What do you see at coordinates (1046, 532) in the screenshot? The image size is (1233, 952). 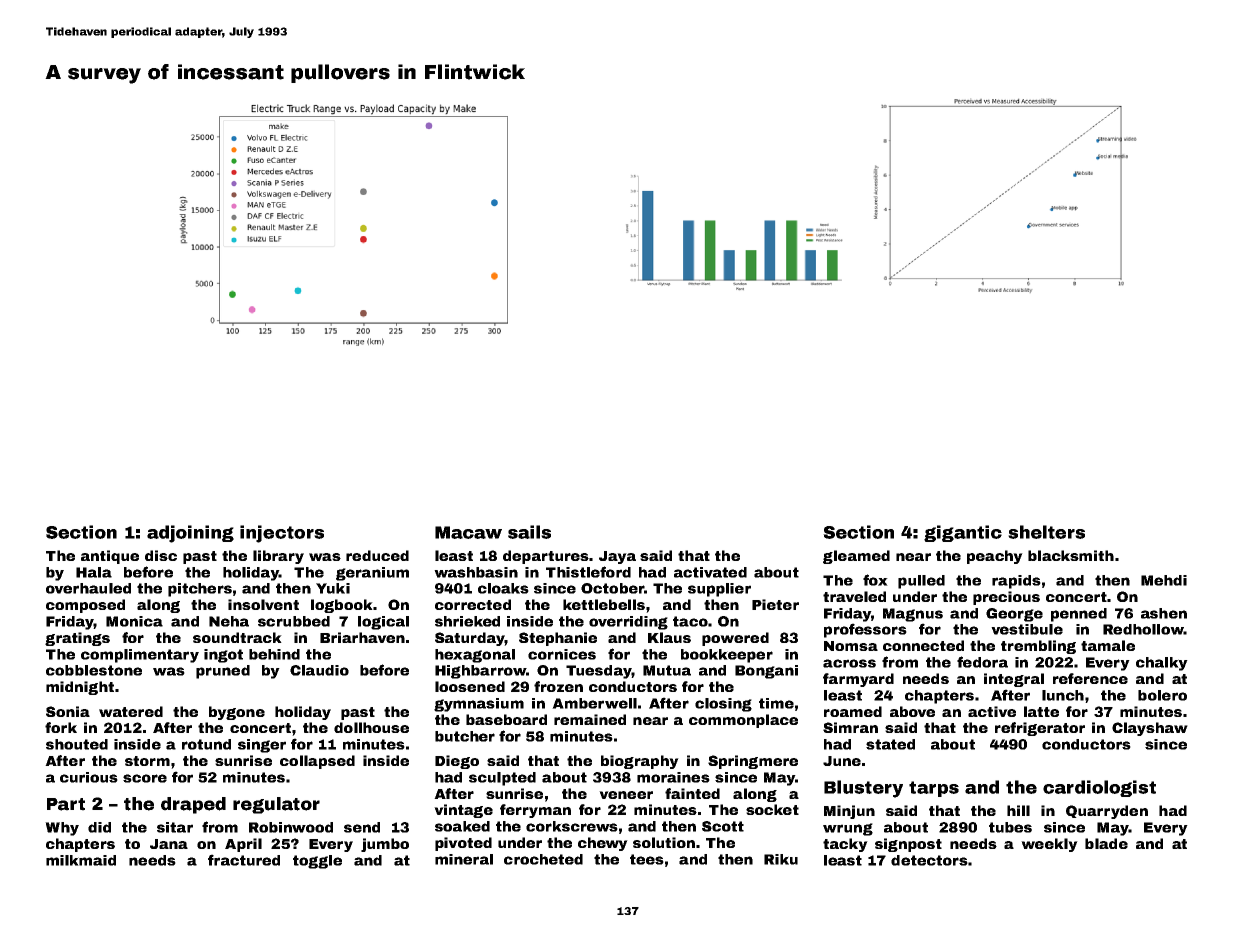 I see `shelters` at bounding box center [1046, 532].
